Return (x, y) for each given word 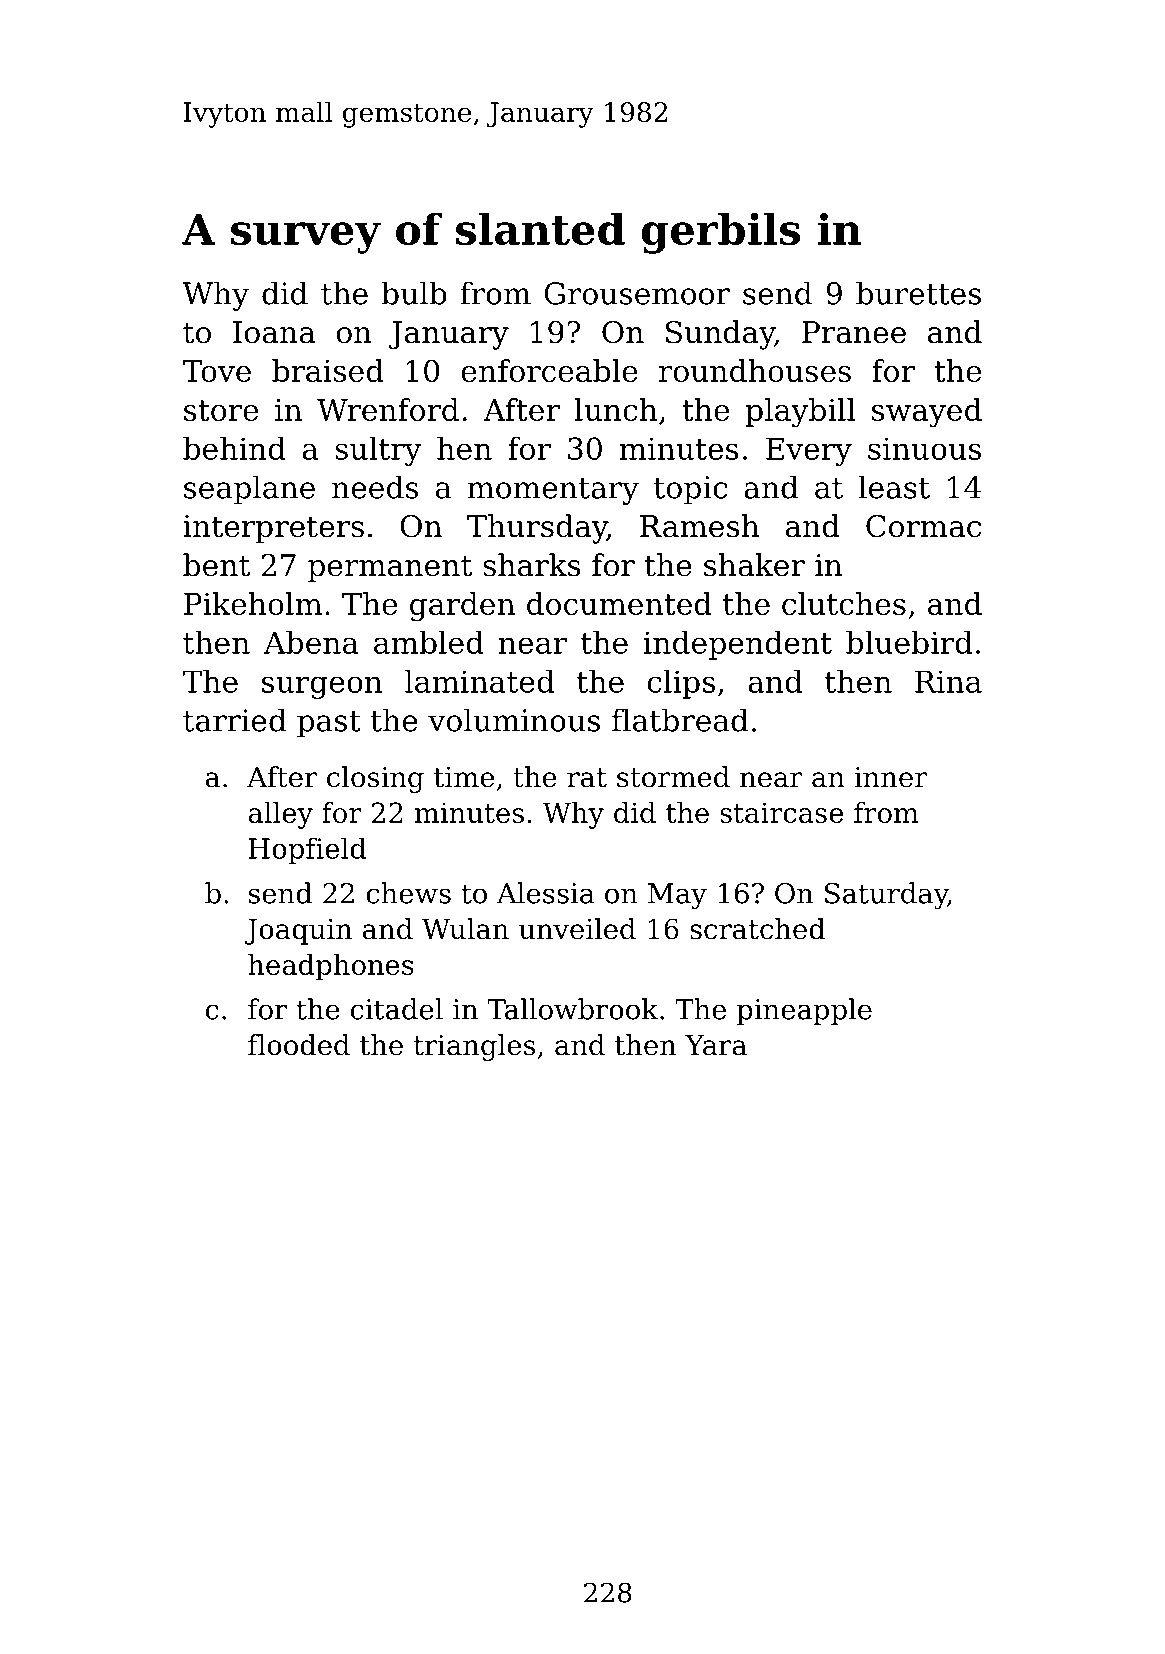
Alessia (546, 893)
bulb (414, 293)
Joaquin (298, 932)
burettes (918, 293)
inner (891, 777)
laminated (479, 681)
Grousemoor (637, 293)
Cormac (923, 526)
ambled (429, 642)
